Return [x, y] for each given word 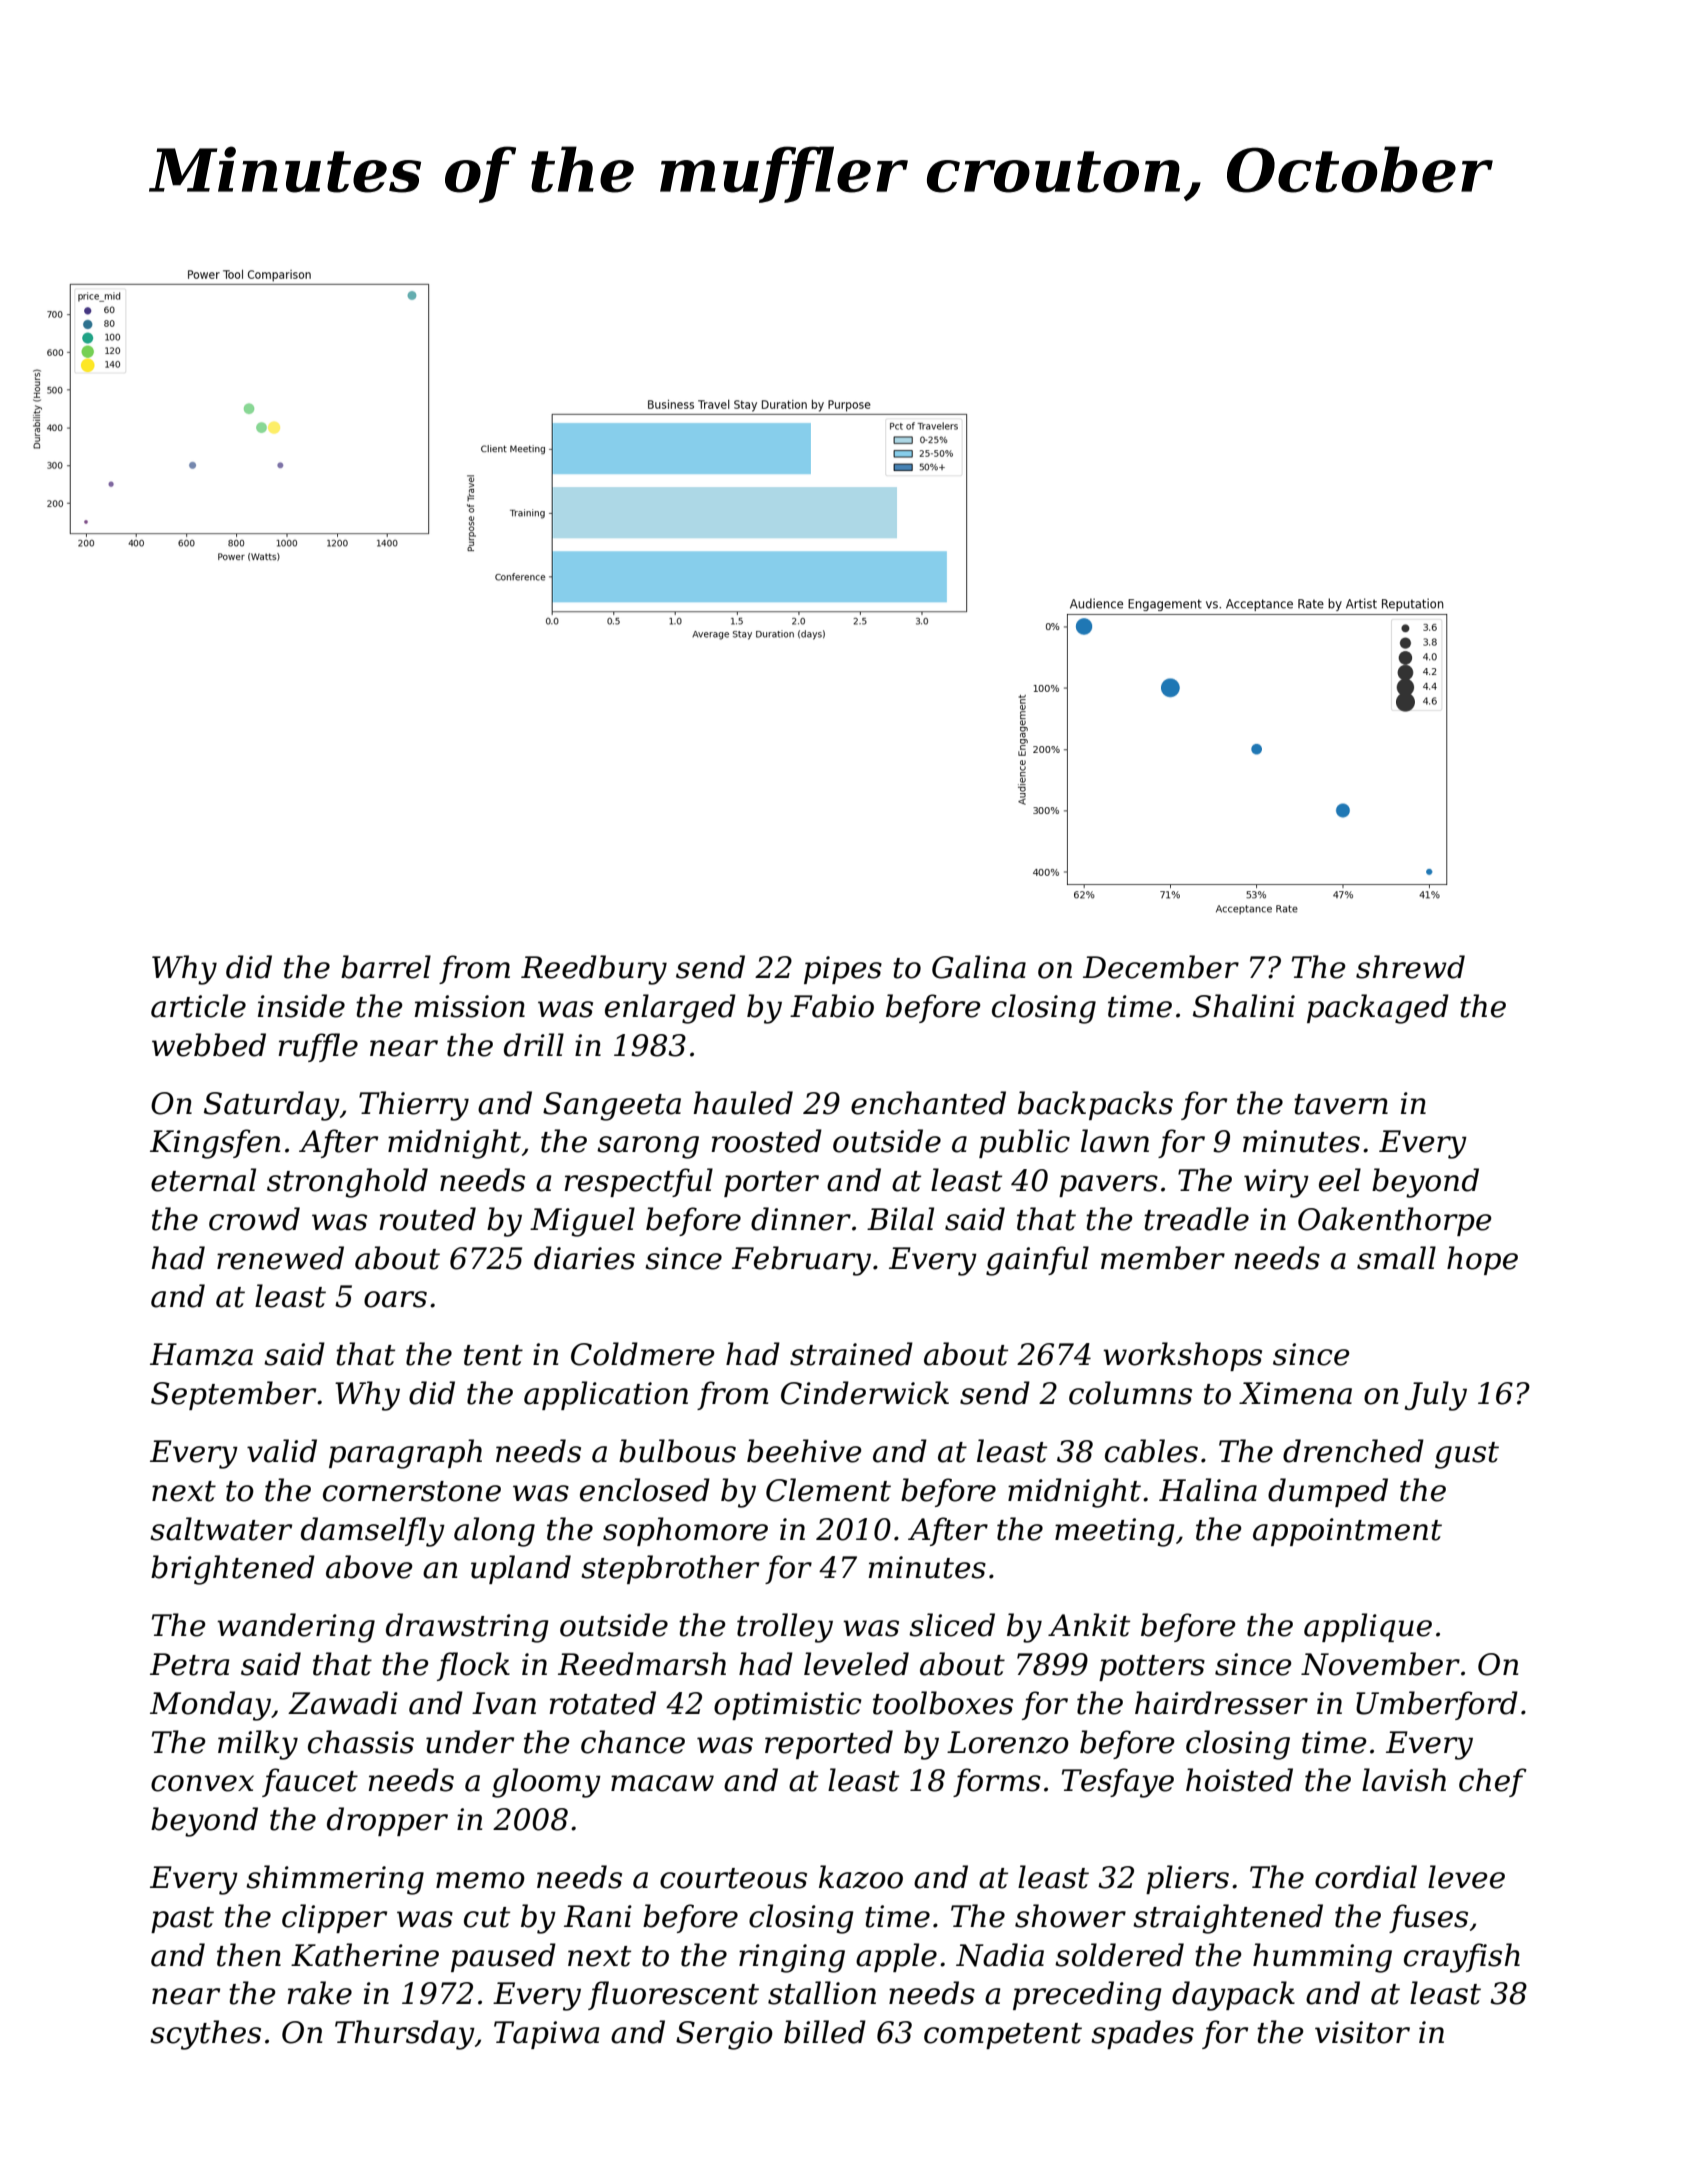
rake [319, 1993]
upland [521, 1569]
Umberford [1437, 1705]
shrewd [1410, 967]
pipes [843, 970]
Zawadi [343, 1703]
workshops [1182, 1356]
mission [469, 1006]
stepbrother [670, 1569]
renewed [280, 1258]
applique [1368, 1627]
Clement [828, 1490]
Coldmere [643, 1354]
